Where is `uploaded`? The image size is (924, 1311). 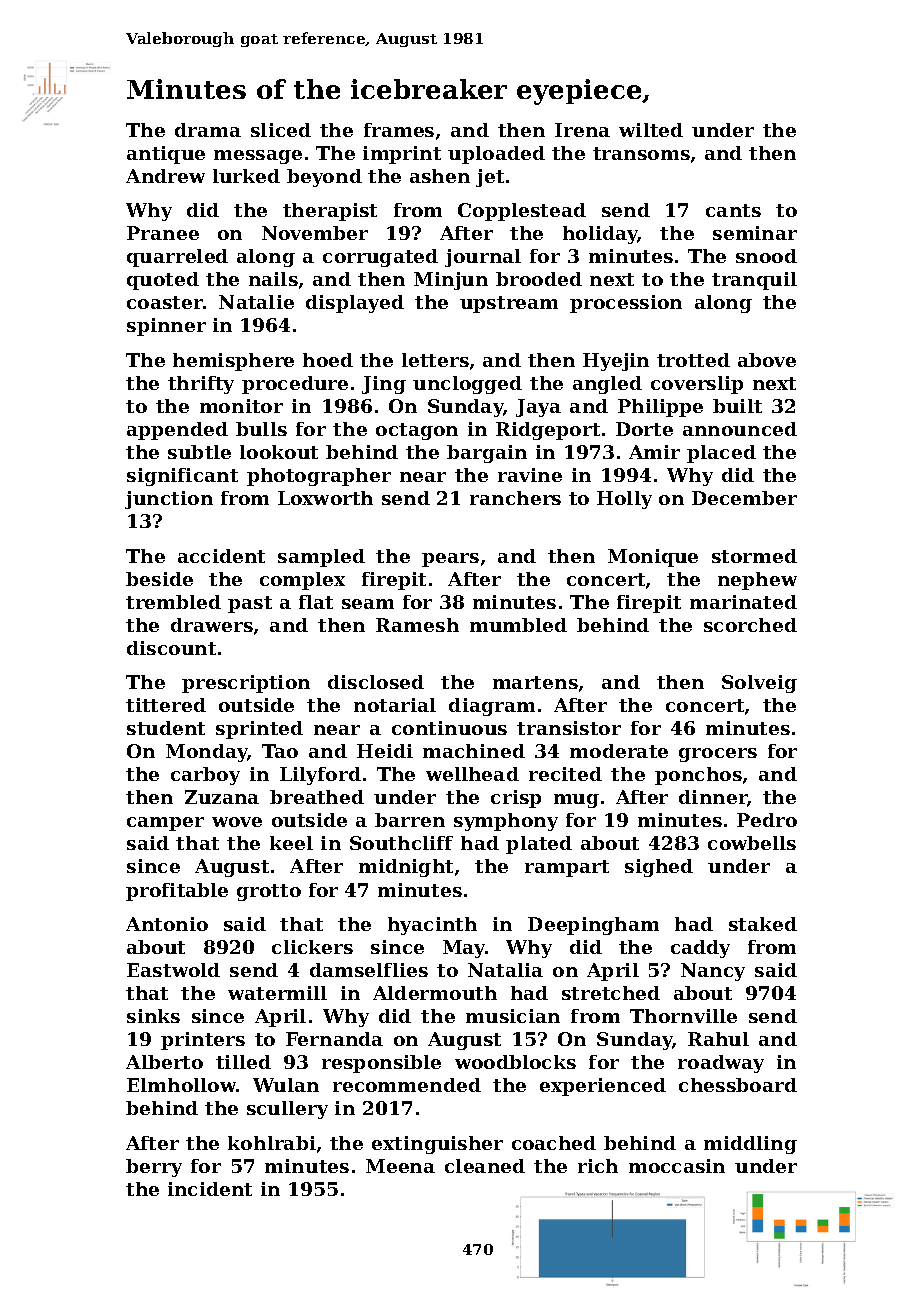 uploaded is located at coordinates (496, 155).
